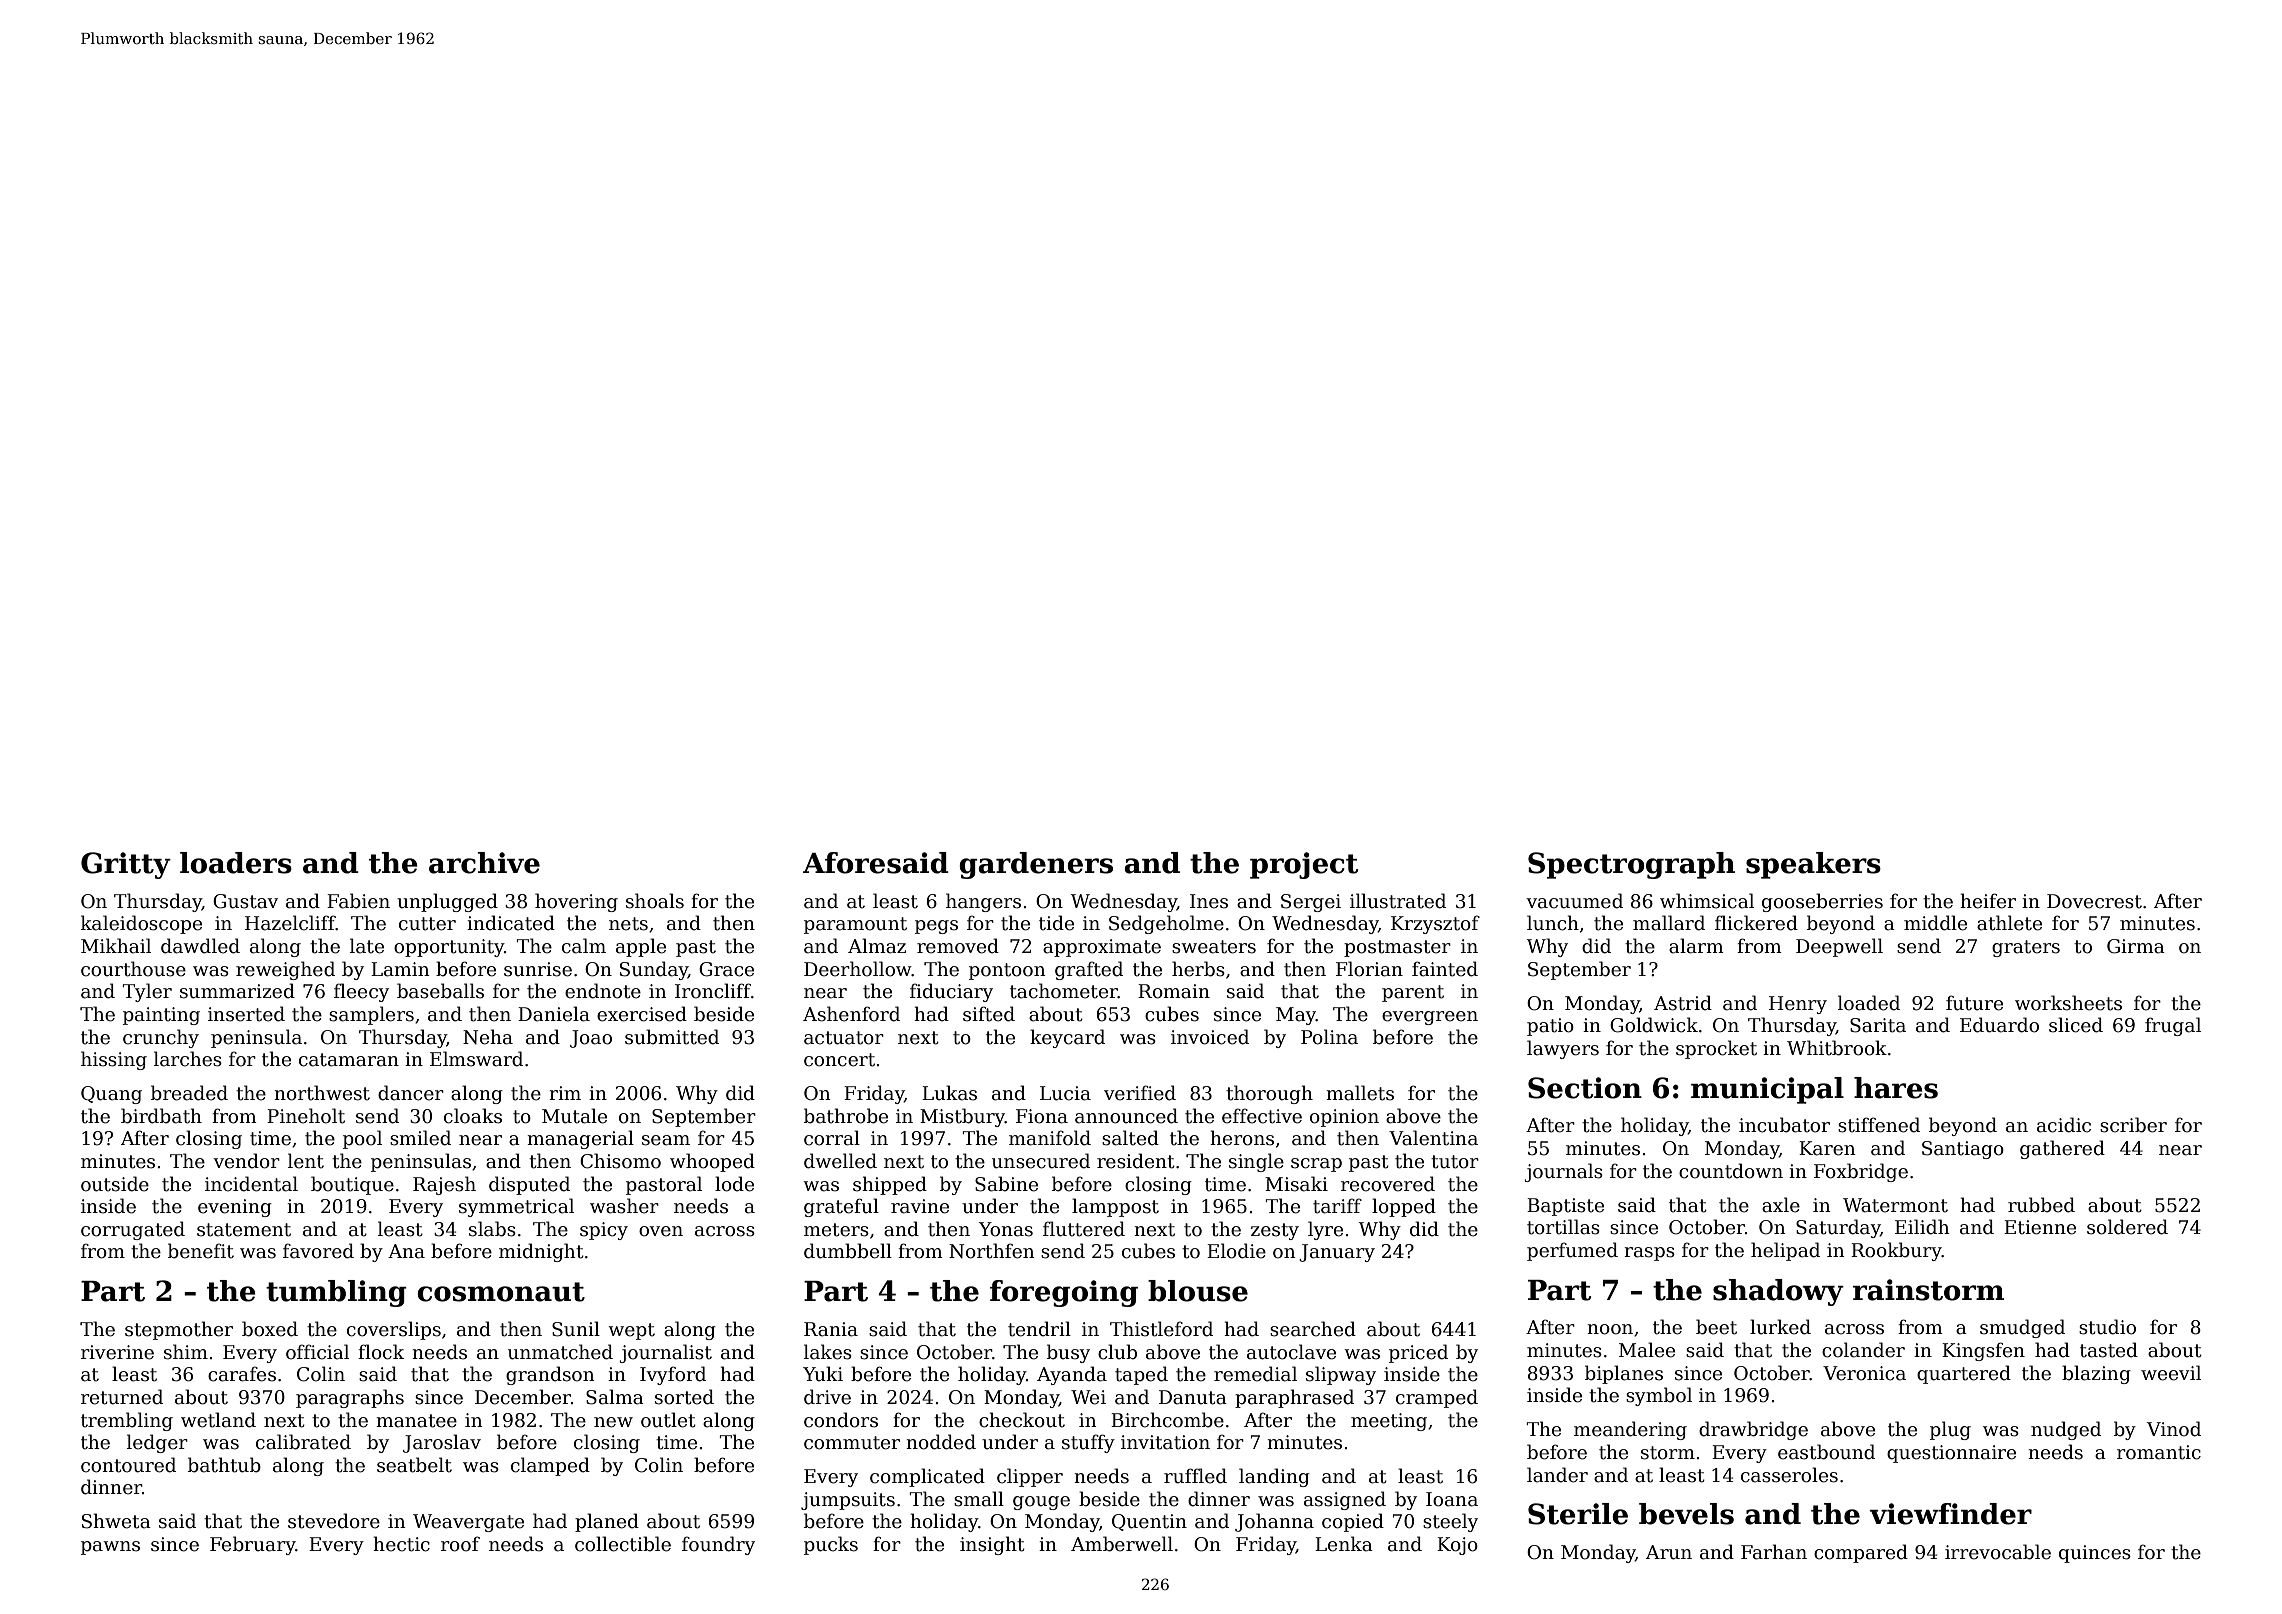 The height and width of the page is (1614, 2282). What do you see at coordinates (2173, 1026) in the page?
I see `frugal` at bounding box center [2173, 1026].
